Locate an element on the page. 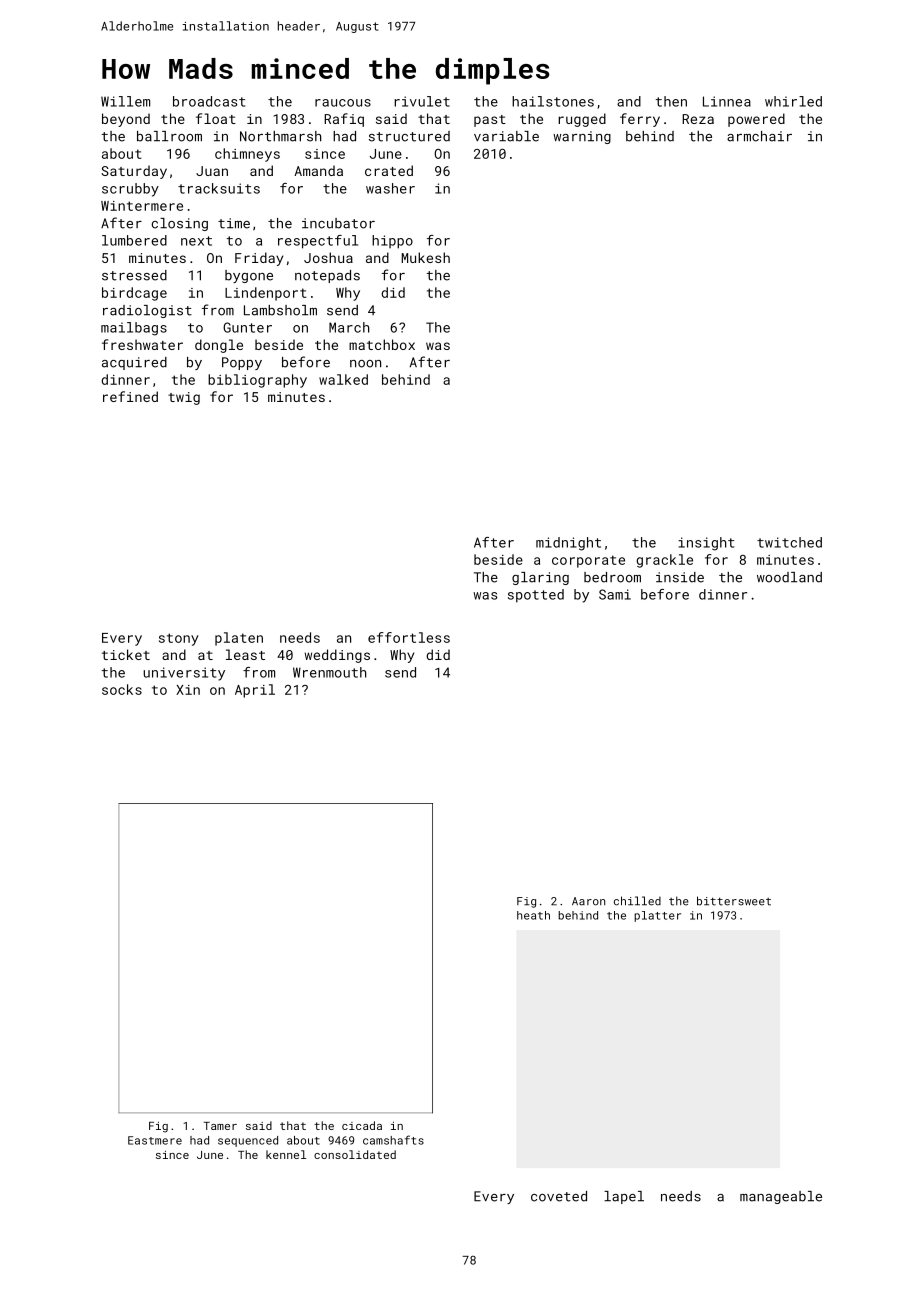  effortless is located at coordinates (409, 637).
